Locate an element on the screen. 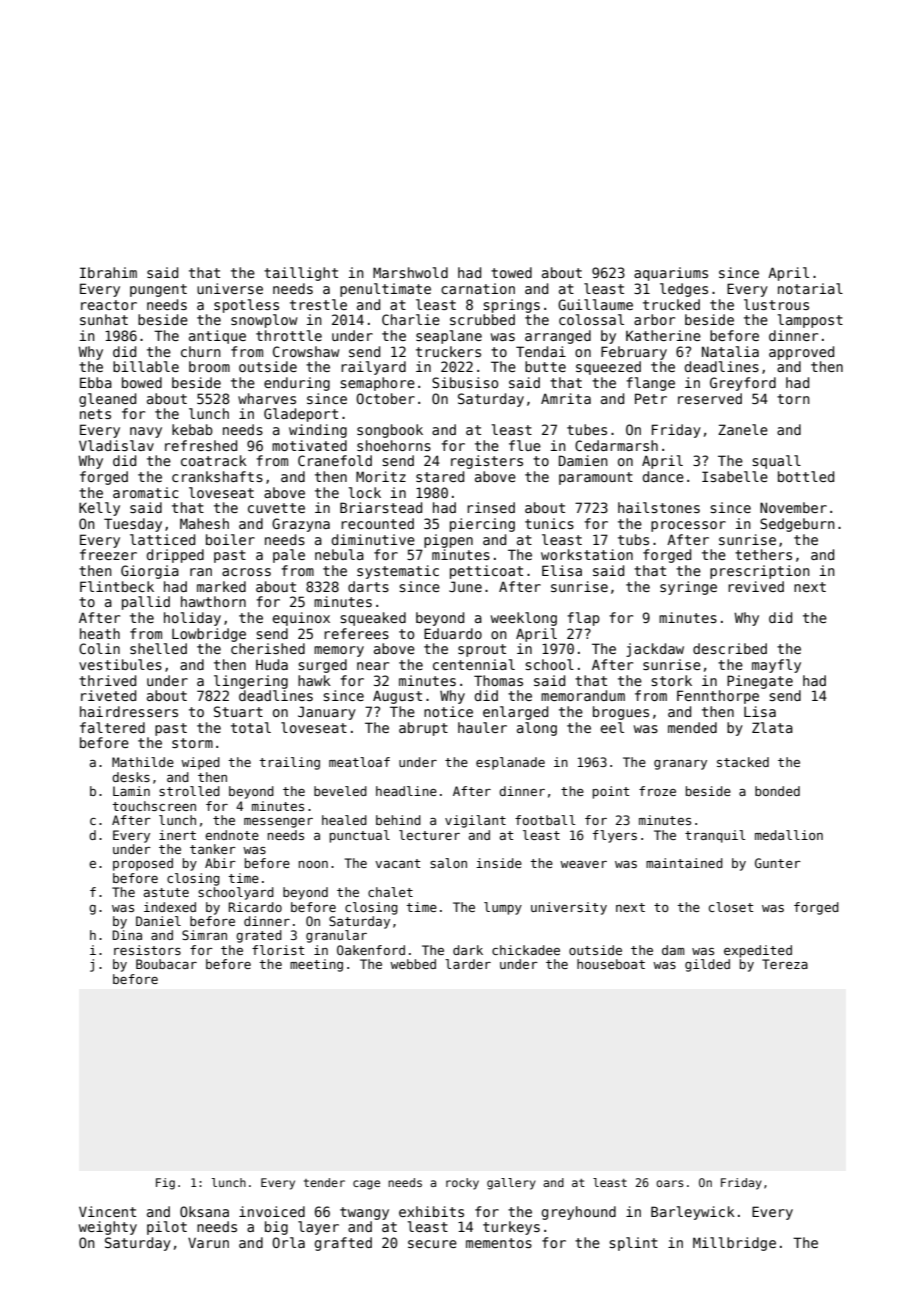 The height and width of the screenshot is (1308, 924). notarial is located at coordinates (810, 288).
